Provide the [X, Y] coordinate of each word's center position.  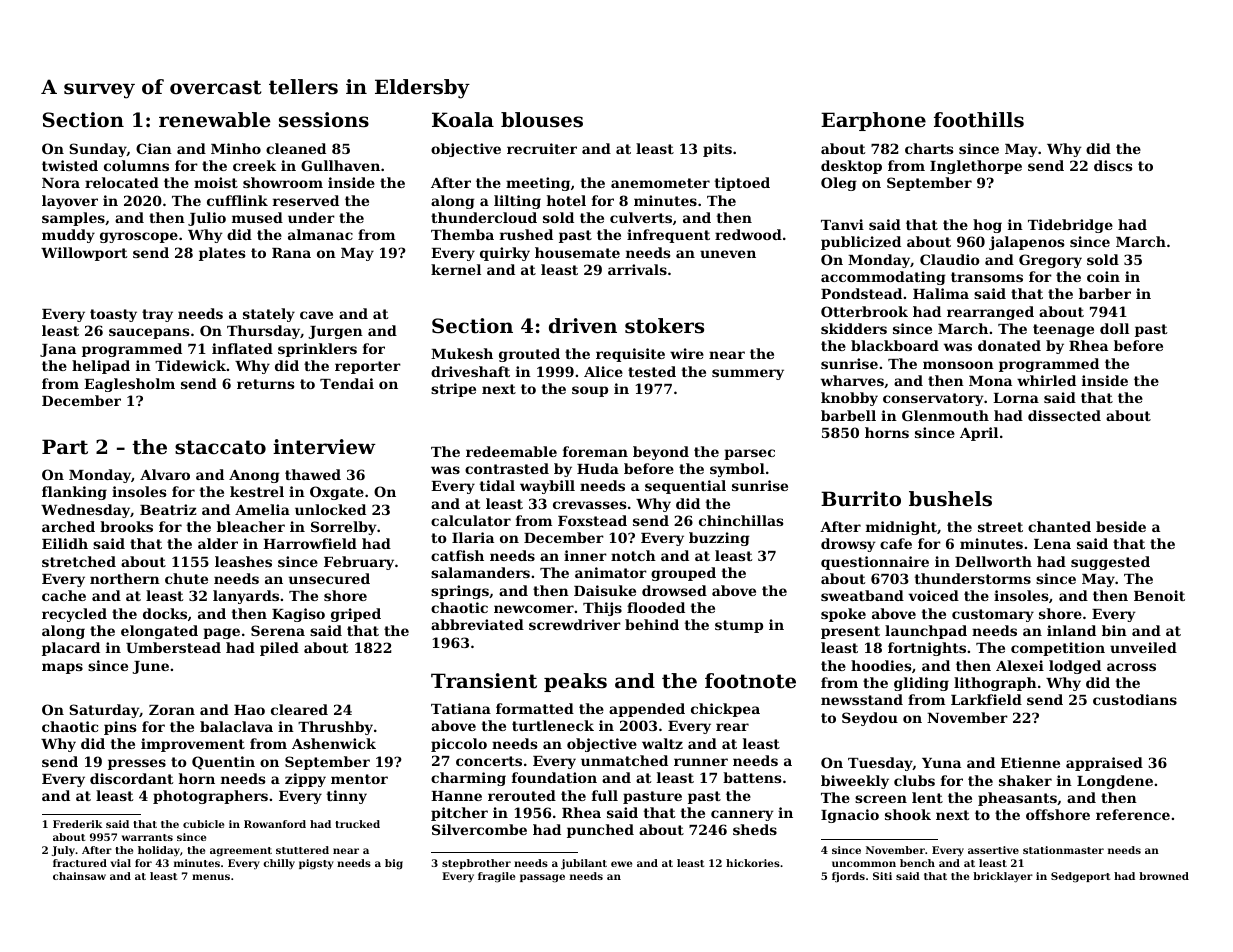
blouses [542, 120]
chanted [1059, 526]
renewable [215, 120]
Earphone [873, 121]
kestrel [257, 491]
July [63, 851]
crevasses [590, 505]
